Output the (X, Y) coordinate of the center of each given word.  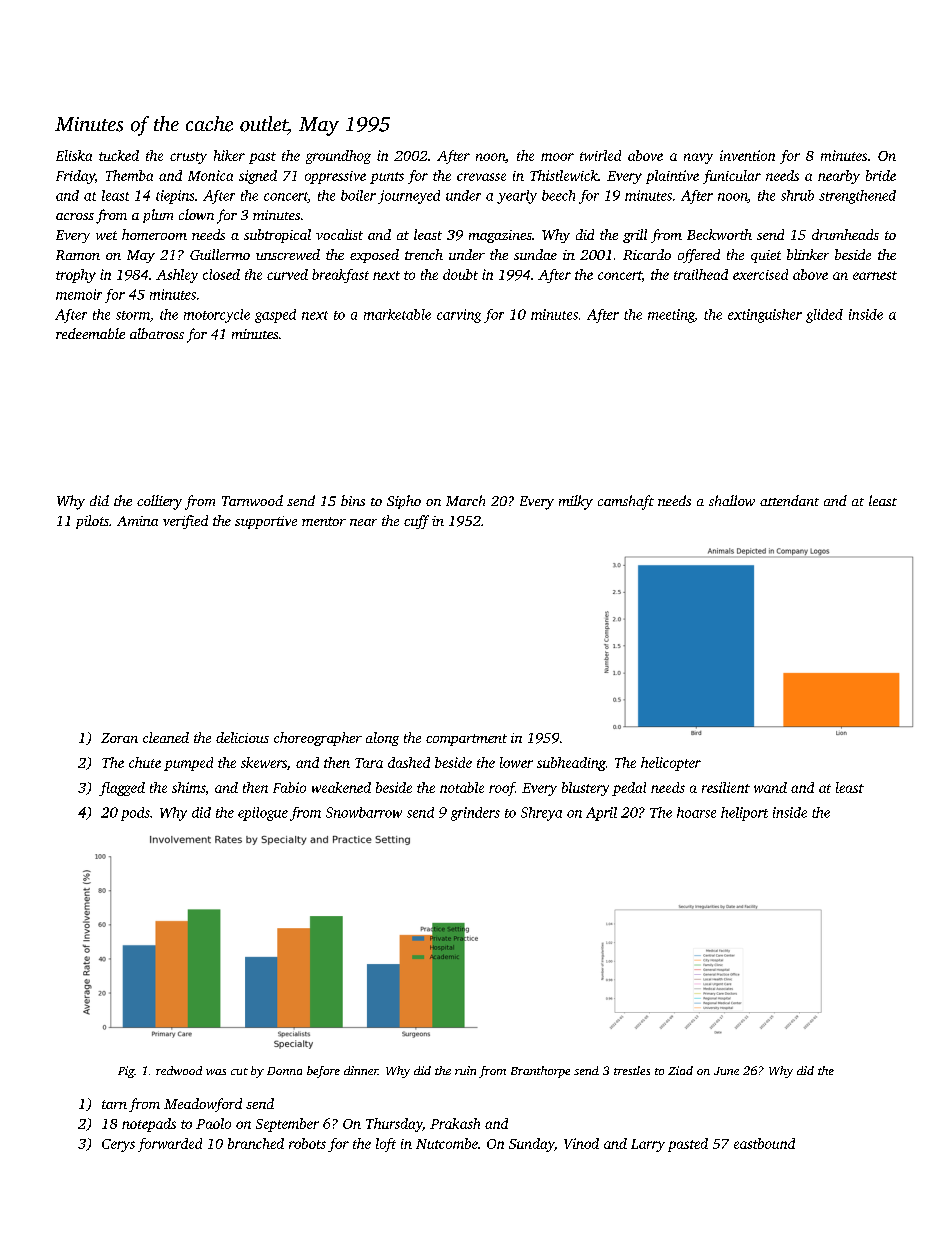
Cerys (118, 1145)
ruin (465, 1070)
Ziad (680, 1070)
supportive (266, 522)
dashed (409, 762)
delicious (242, 737)
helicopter (671, 764)
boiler (358, 195)
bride (881, 175)
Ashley (177, 276)
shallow (732, 500)
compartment (466, 740)
